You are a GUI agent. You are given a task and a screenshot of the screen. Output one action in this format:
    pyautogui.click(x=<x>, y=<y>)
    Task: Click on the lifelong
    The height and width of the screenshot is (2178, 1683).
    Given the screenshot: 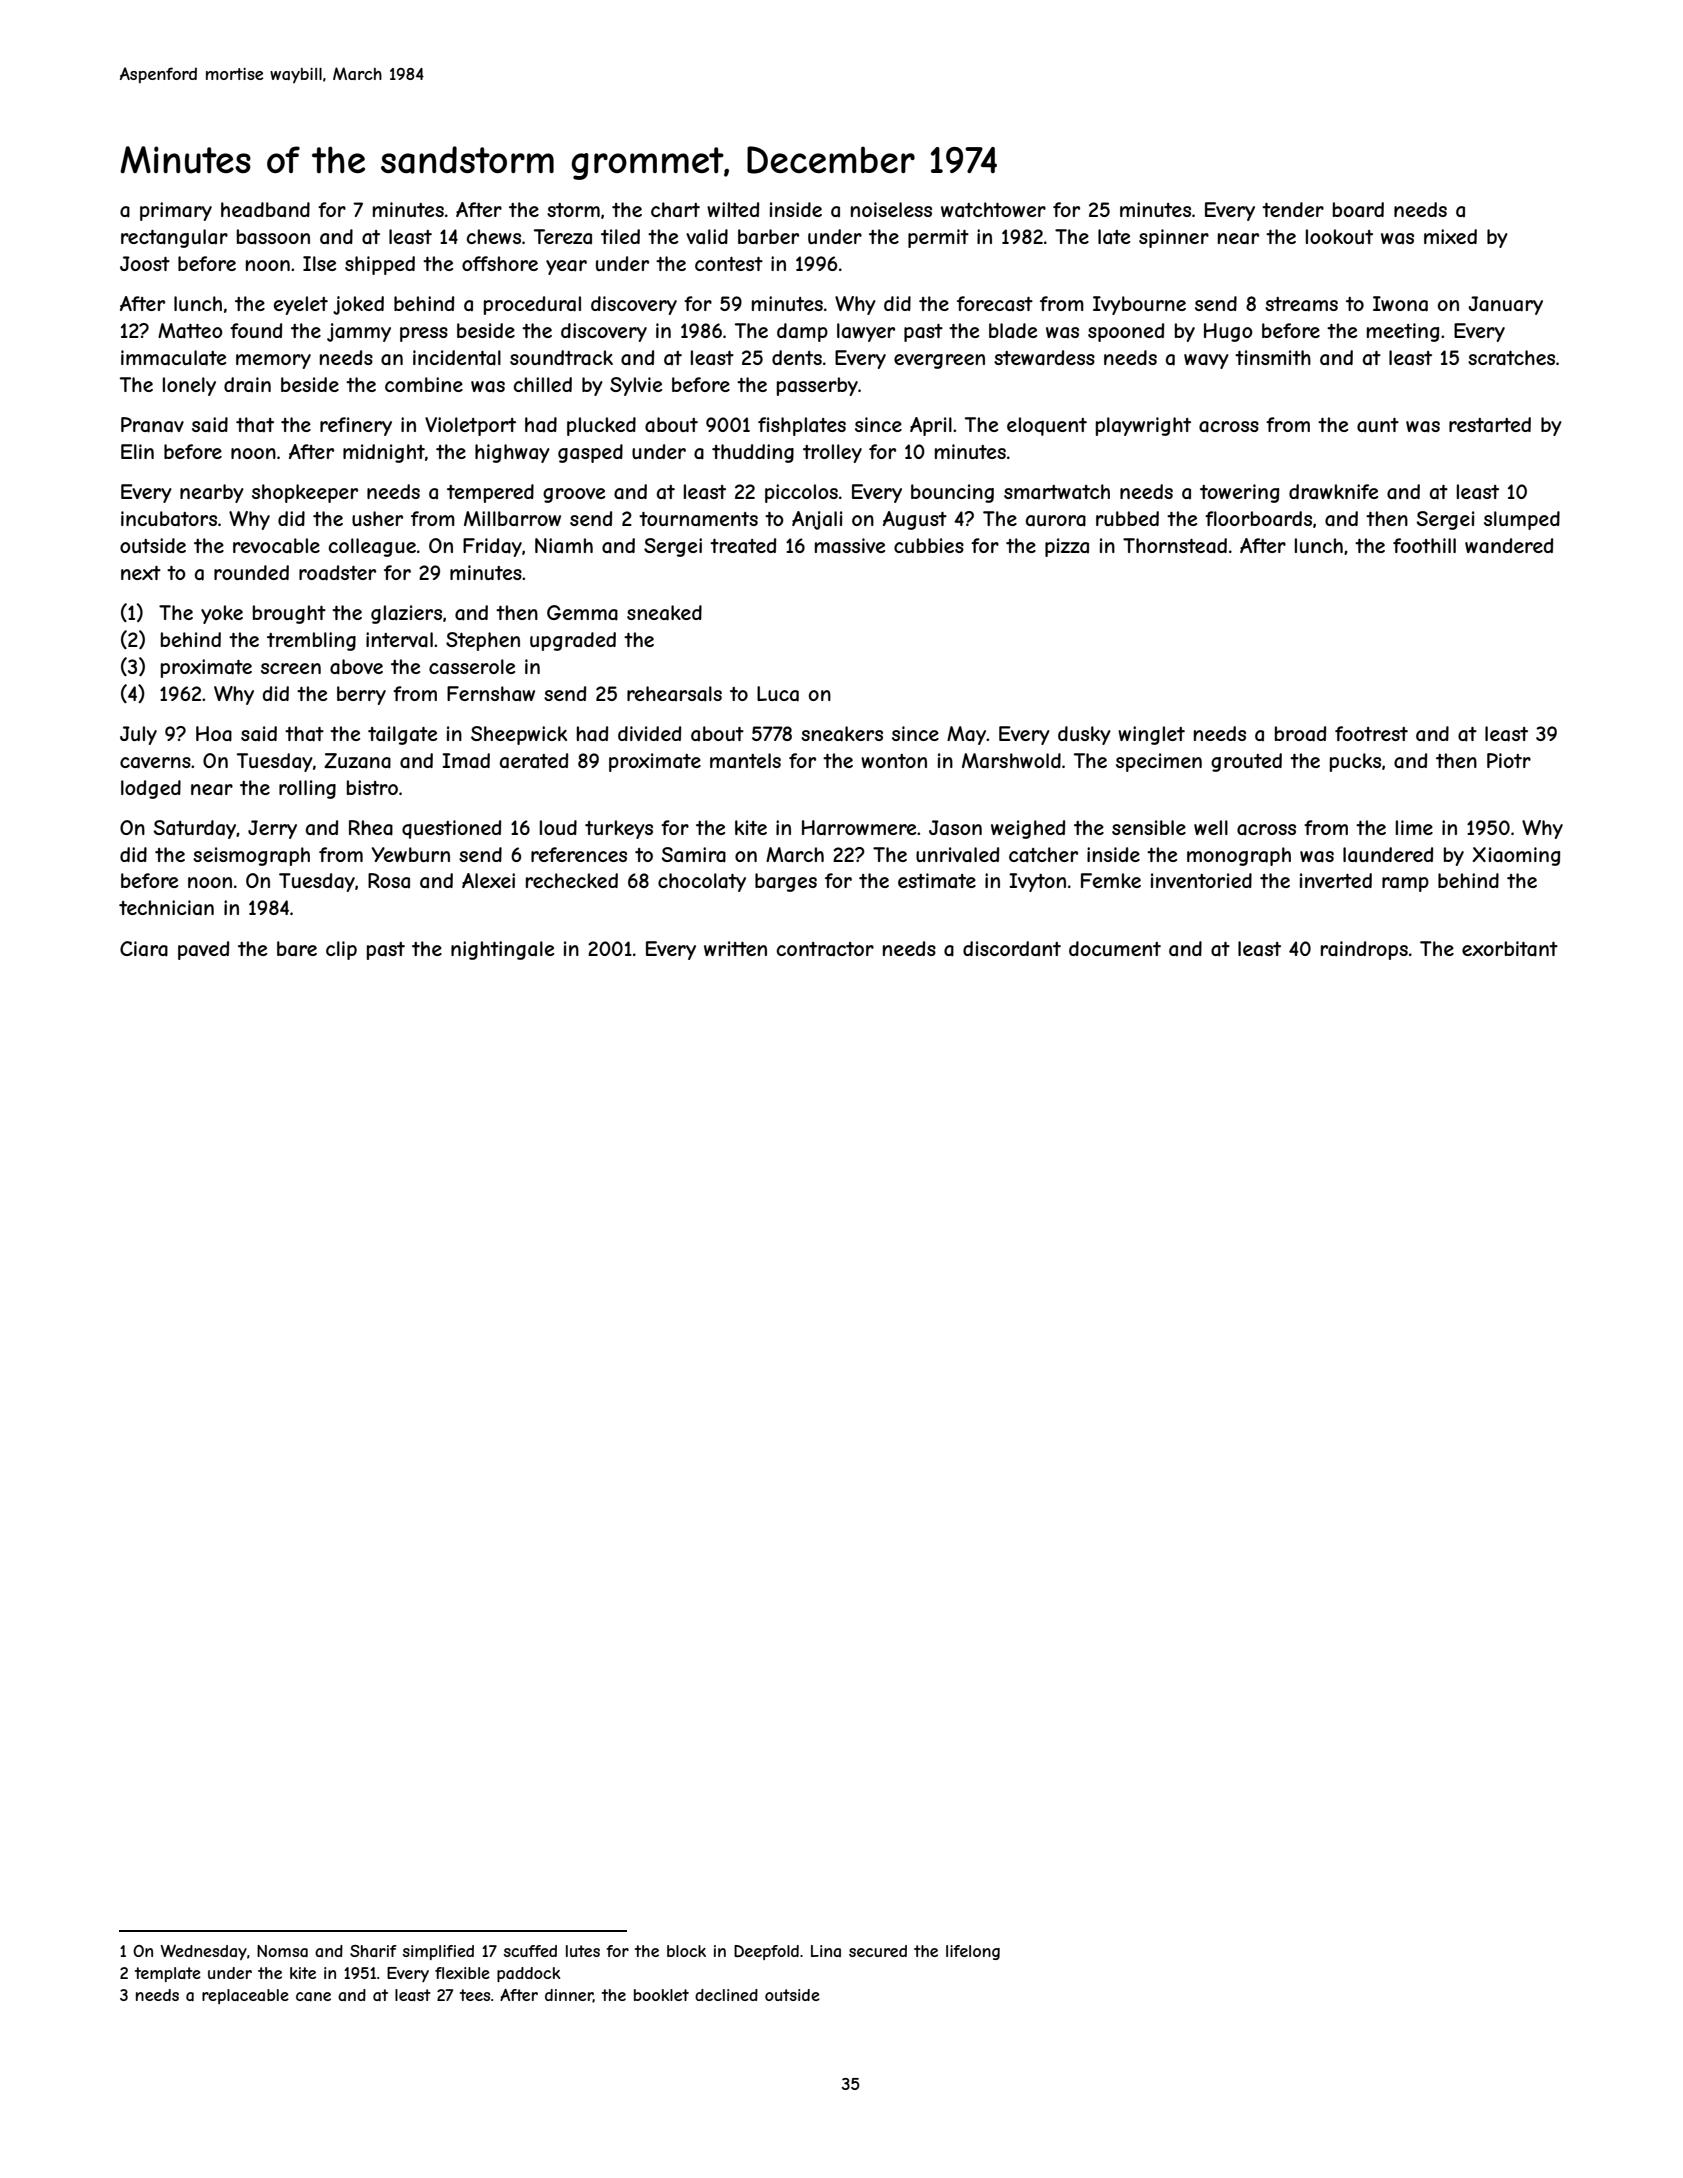 What is the action you would take?
    pyautogui.click(x=973, y=1952)
